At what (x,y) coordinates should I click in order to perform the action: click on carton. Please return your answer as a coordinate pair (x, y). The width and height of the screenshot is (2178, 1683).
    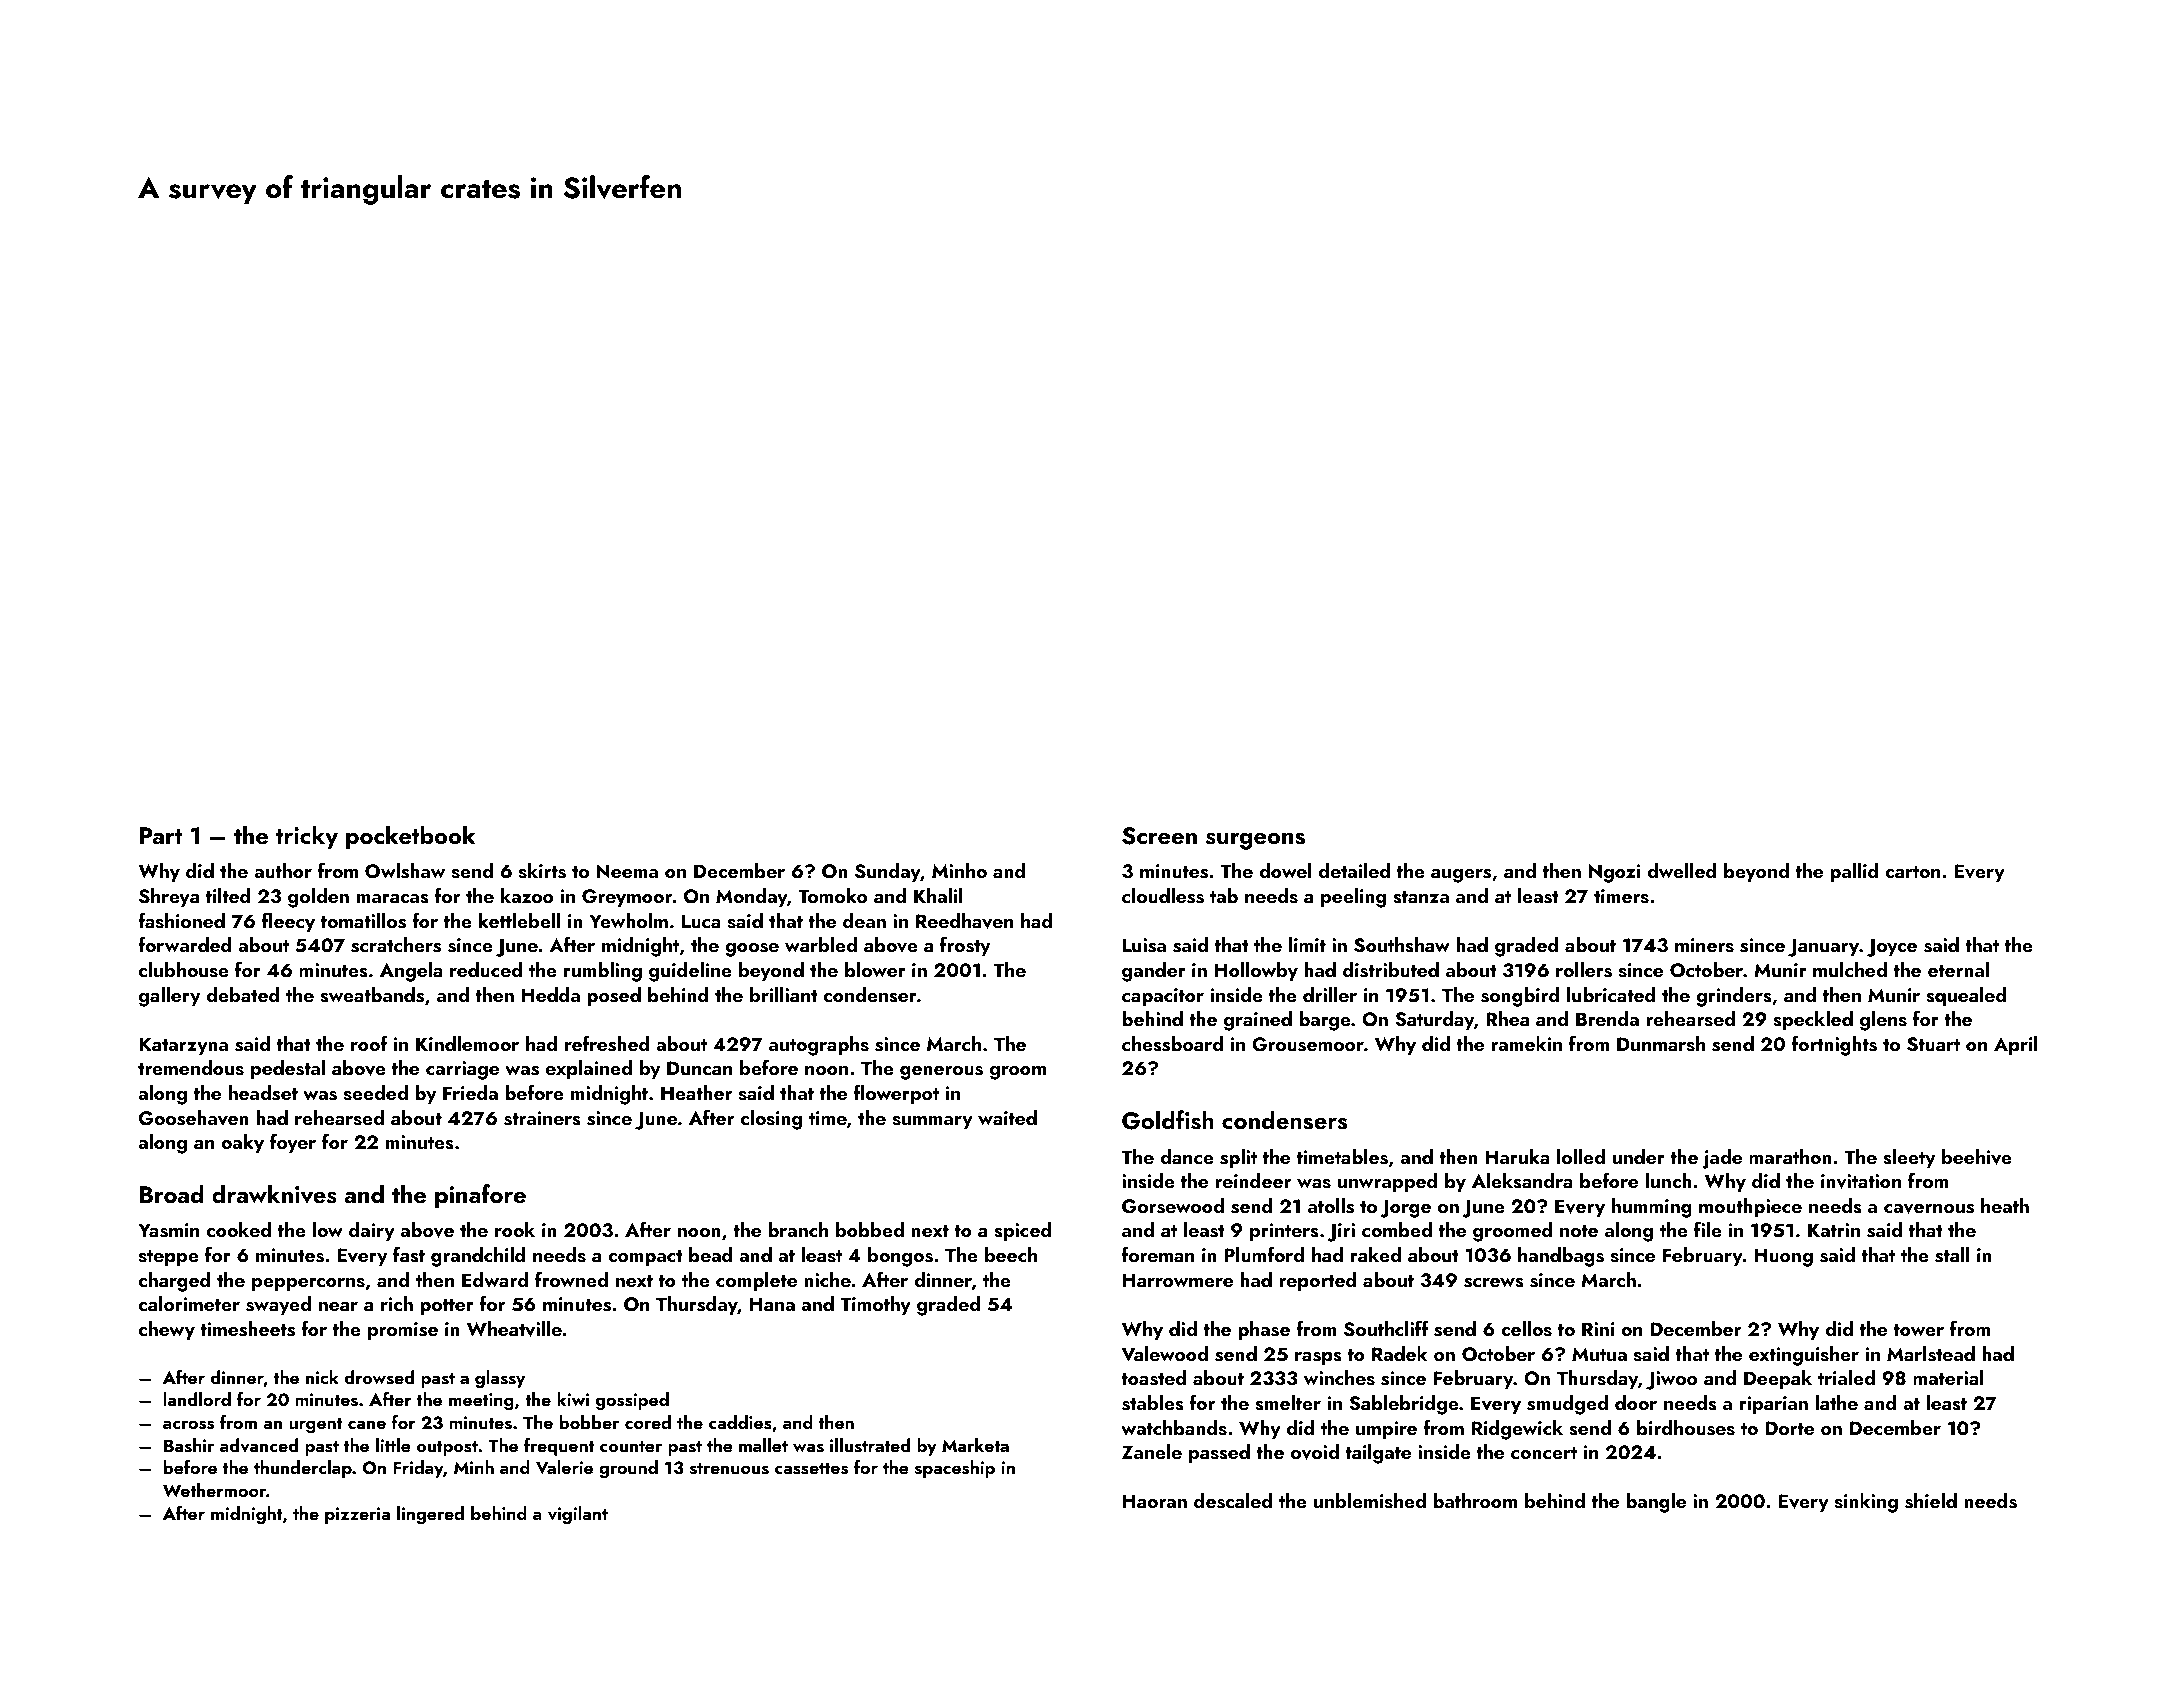
    Looking at the image, I should click on (1912, 872).
